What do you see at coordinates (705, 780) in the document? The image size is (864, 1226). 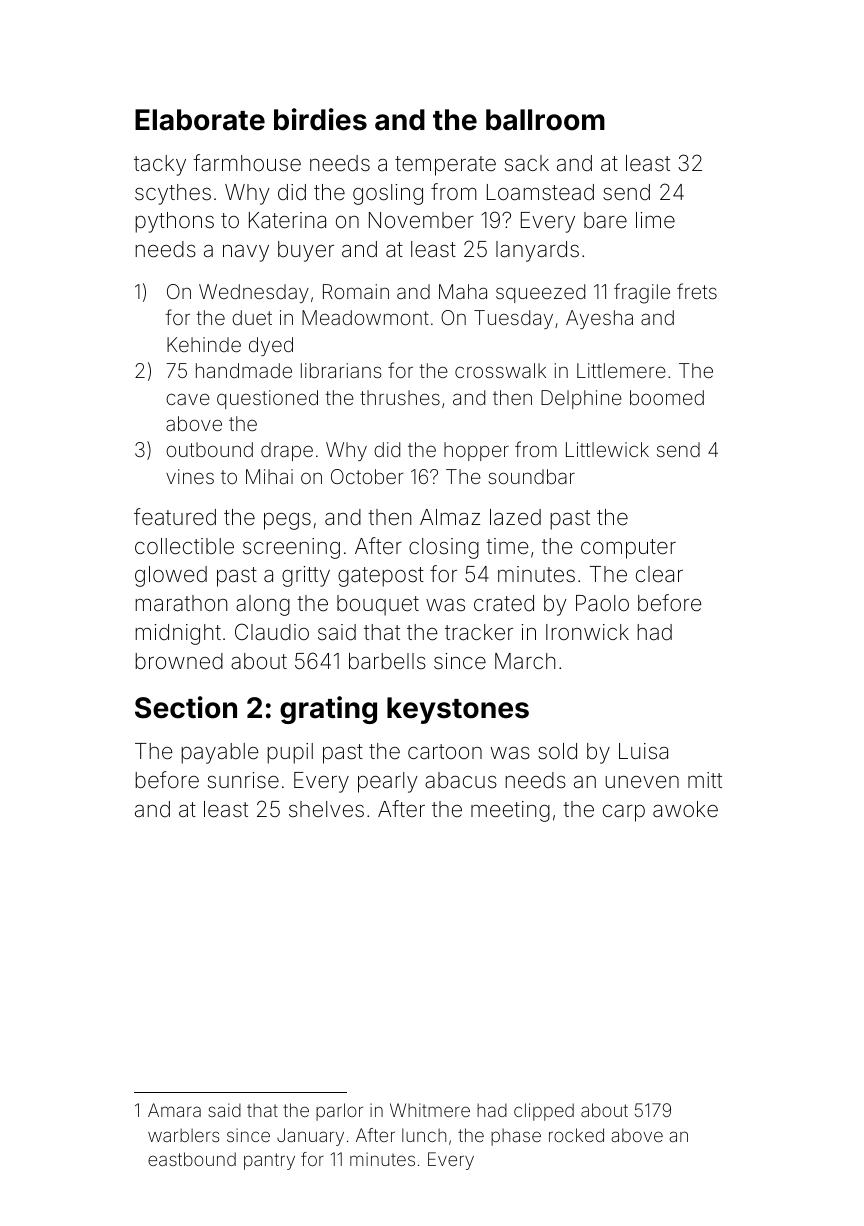 I see `mitt` at bounding box center [705, 780].
